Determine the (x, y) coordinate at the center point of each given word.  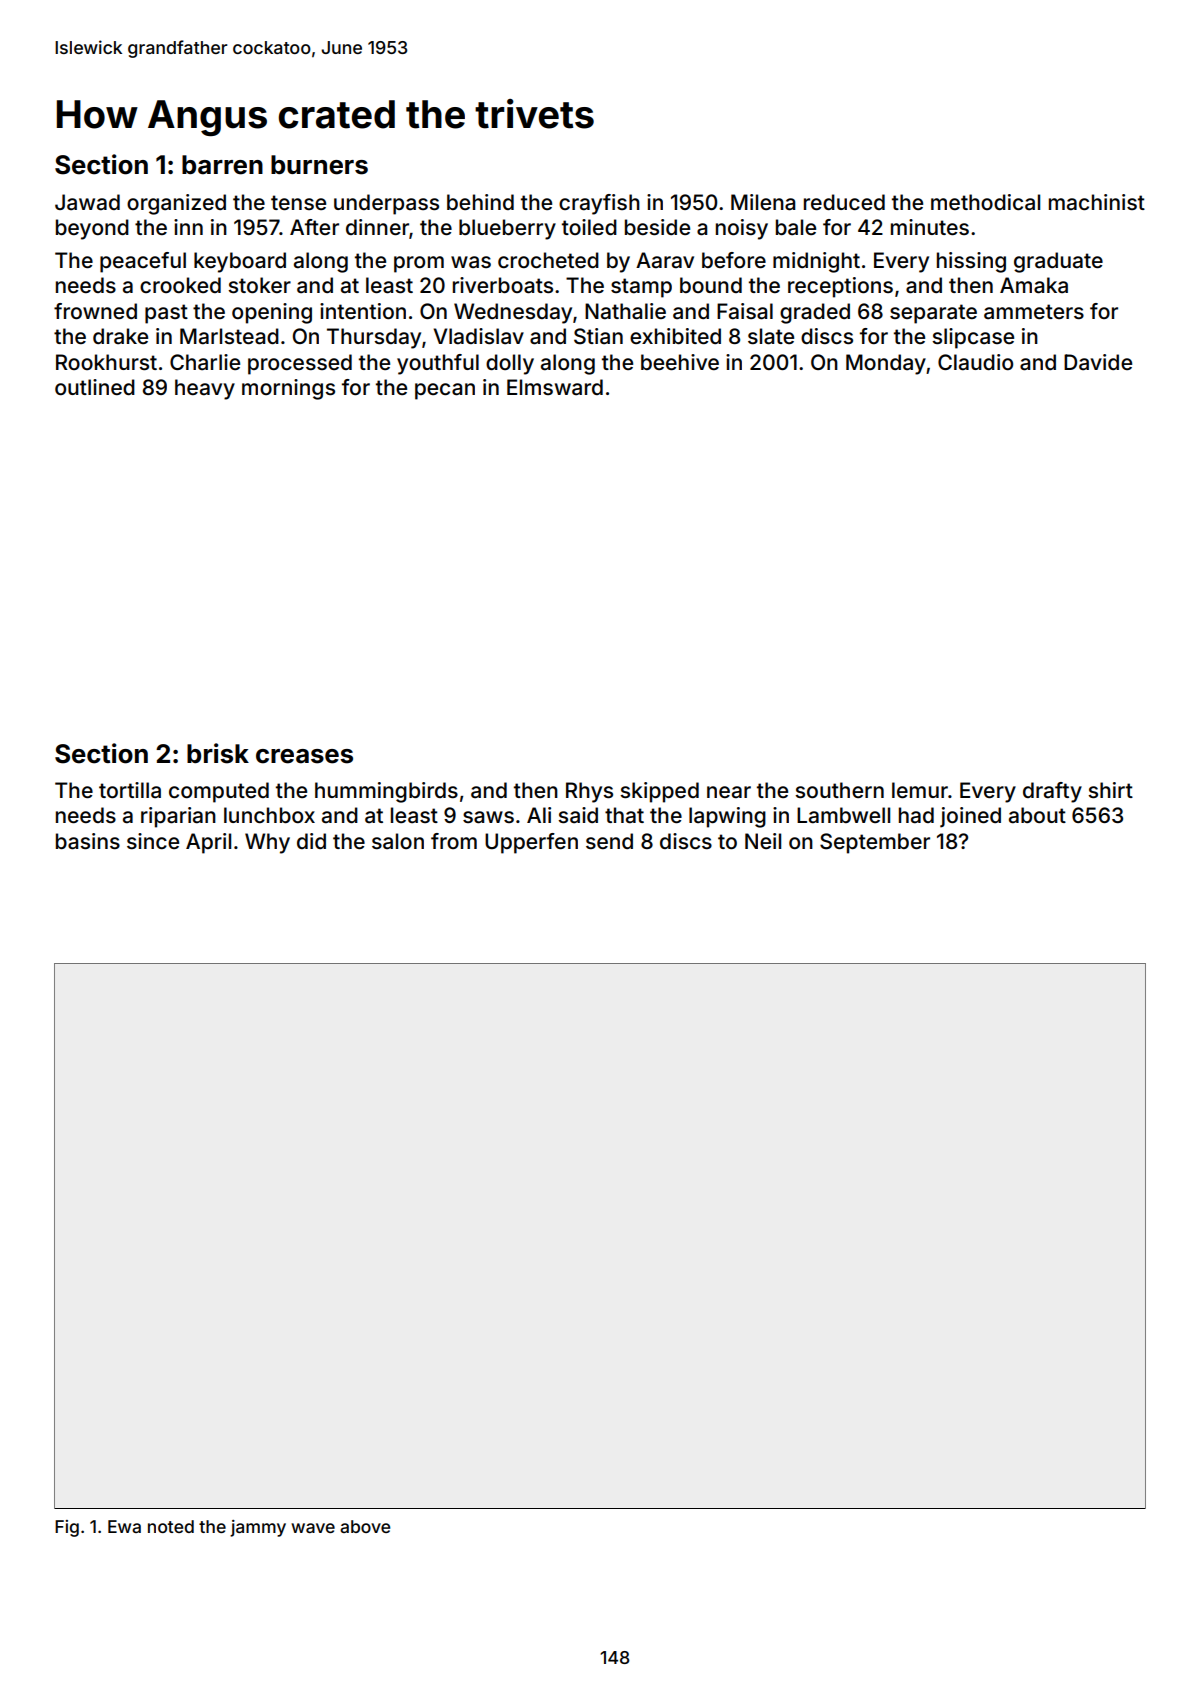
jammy (258, 1528)
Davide (1098, 362)
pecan (445, 391)
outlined (95, 387)
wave (313, 1528)
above (365, 1526)
